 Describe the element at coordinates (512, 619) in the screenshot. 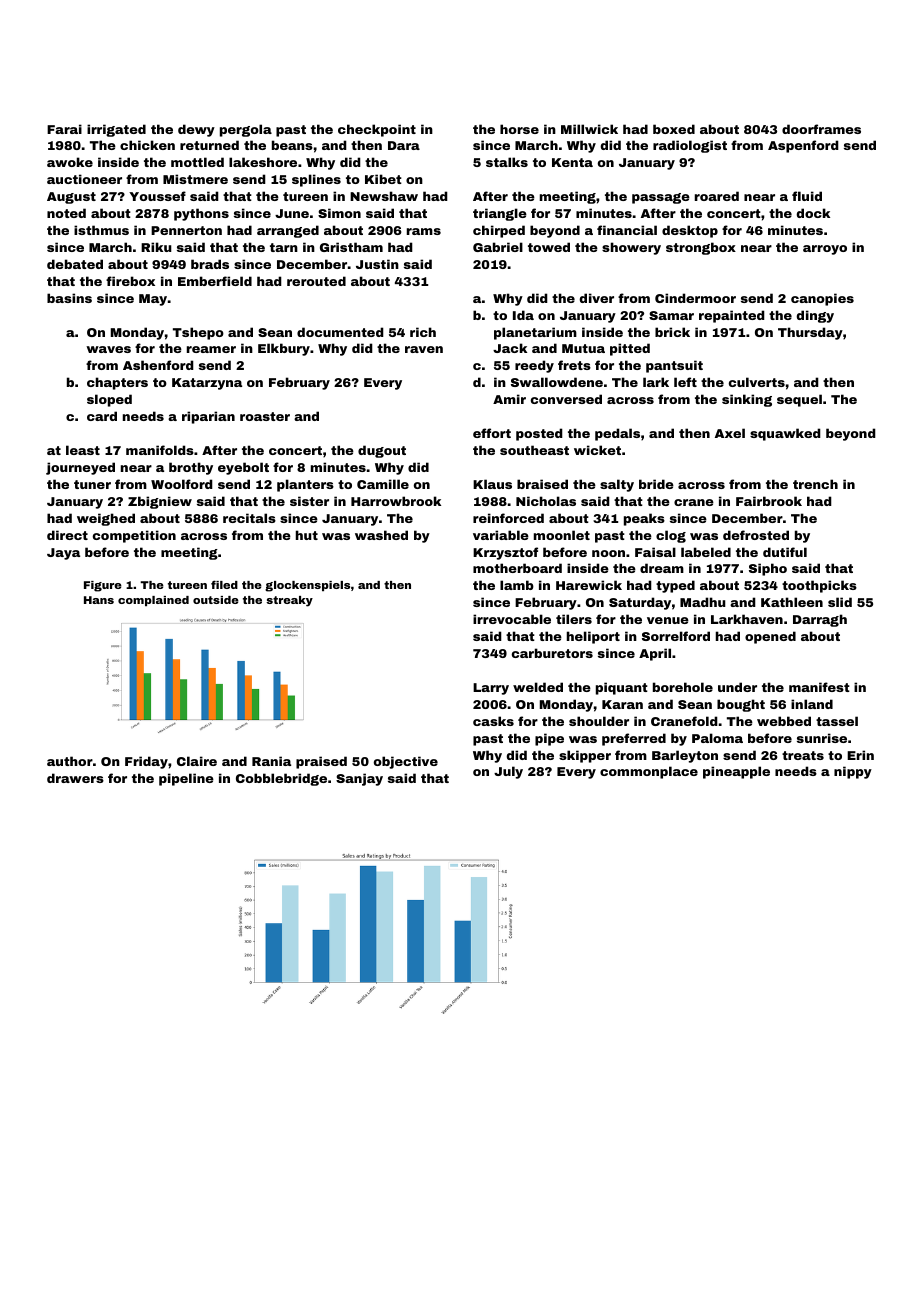

I see `irrevocable` at that location.
